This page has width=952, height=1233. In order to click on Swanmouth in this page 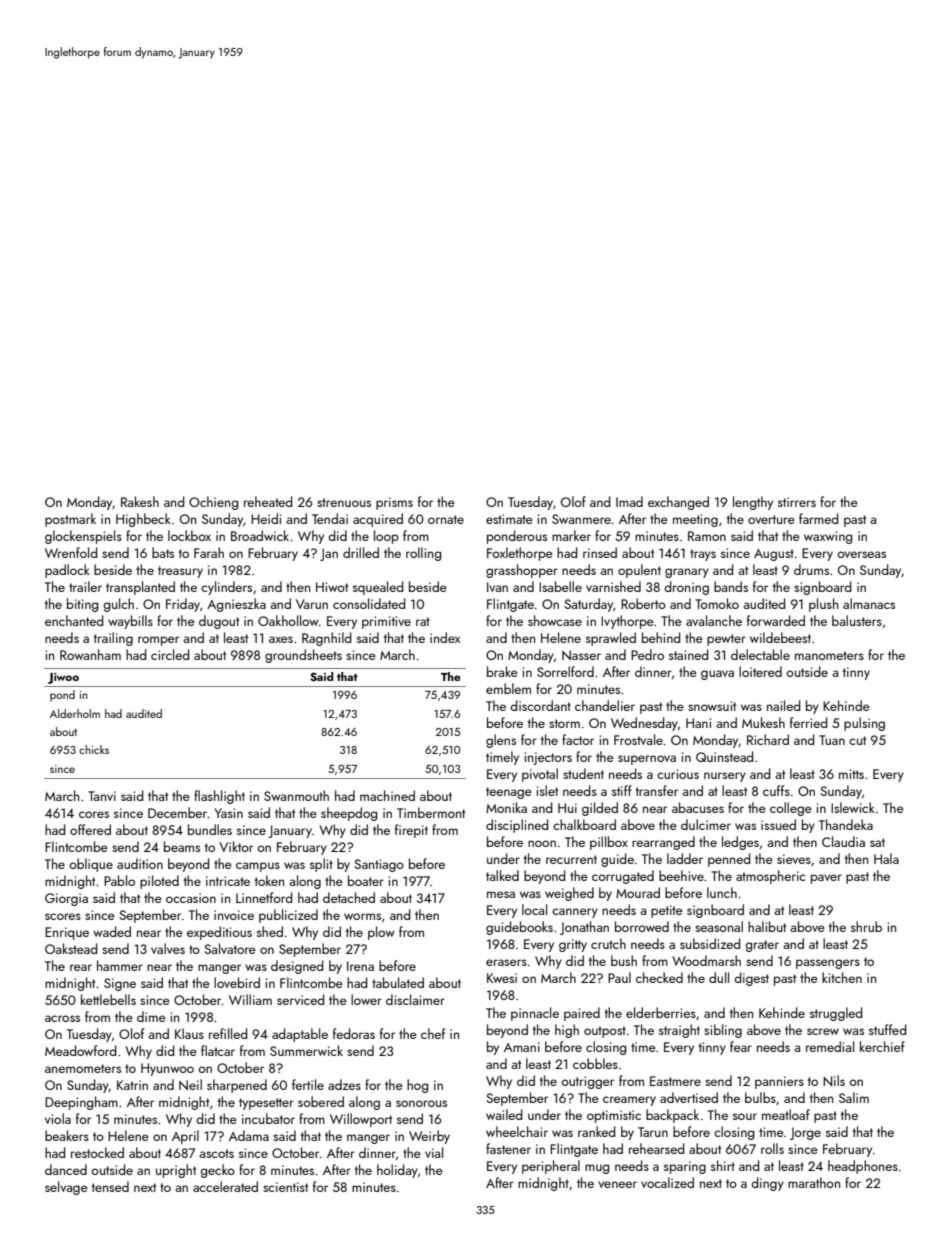, I will do `click(296, 795)`.
